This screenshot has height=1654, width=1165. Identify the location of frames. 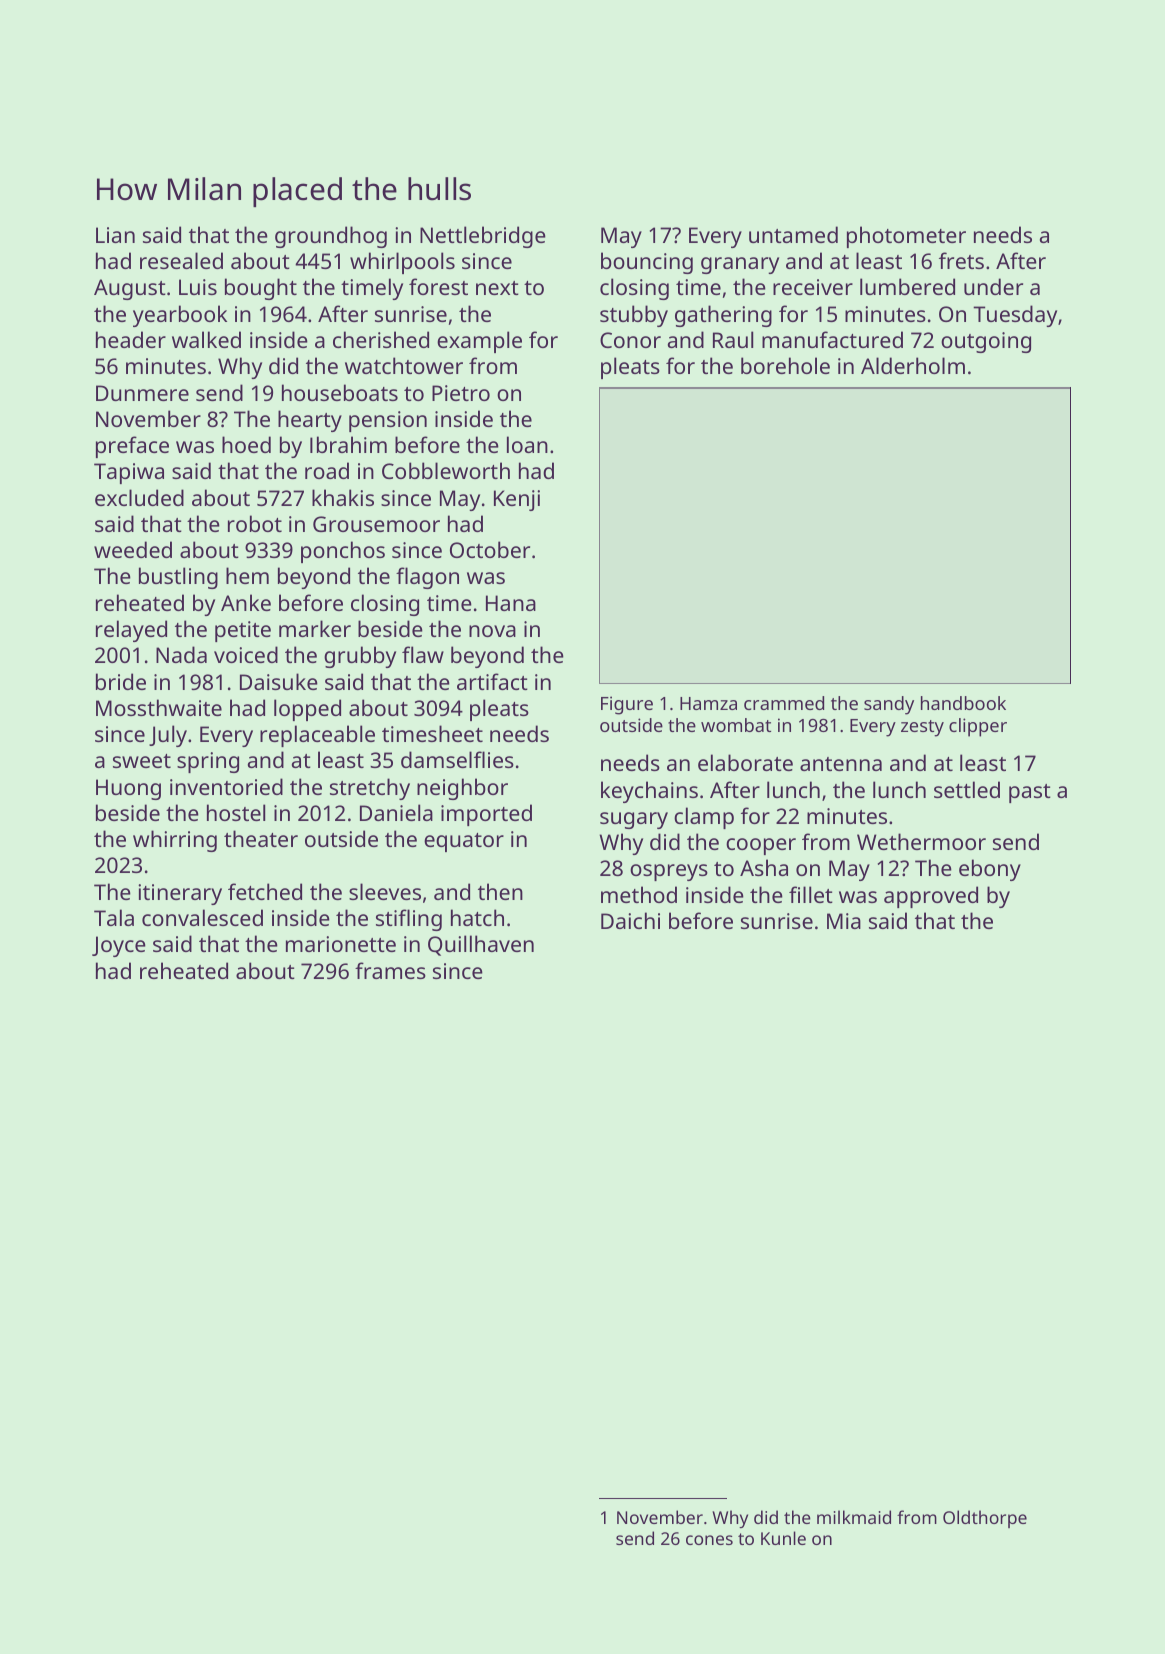
(390, 970).
